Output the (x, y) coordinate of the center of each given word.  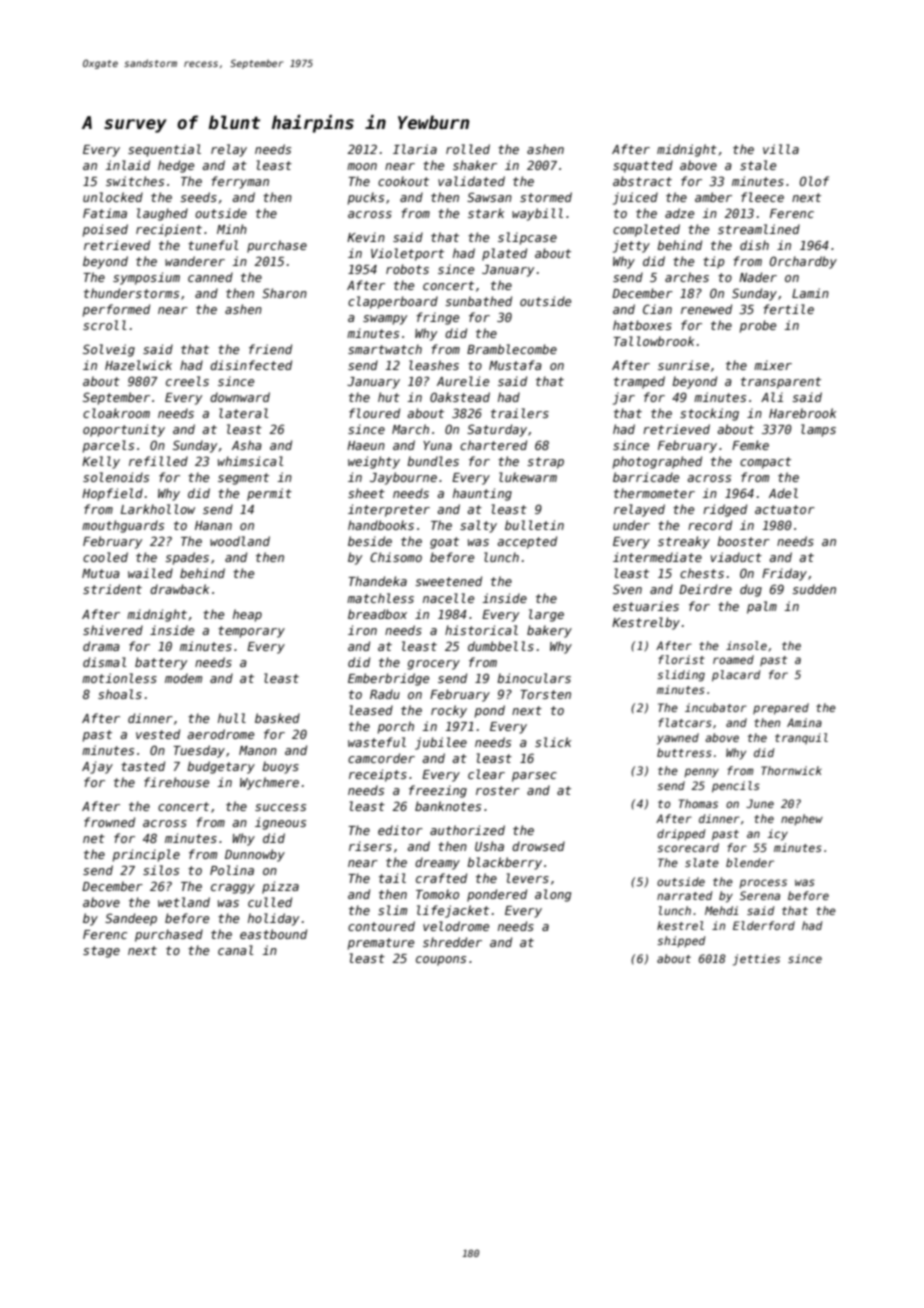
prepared (781, 709)
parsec (534, 777)
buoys (280, 767)
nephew (802, 819)
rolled (468, 149)
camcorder (381, 758)
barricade (646, 477)
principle (146, 855)
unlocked (113, 197)
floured (374, 413)
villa (781, 149)
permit (269, 494)
